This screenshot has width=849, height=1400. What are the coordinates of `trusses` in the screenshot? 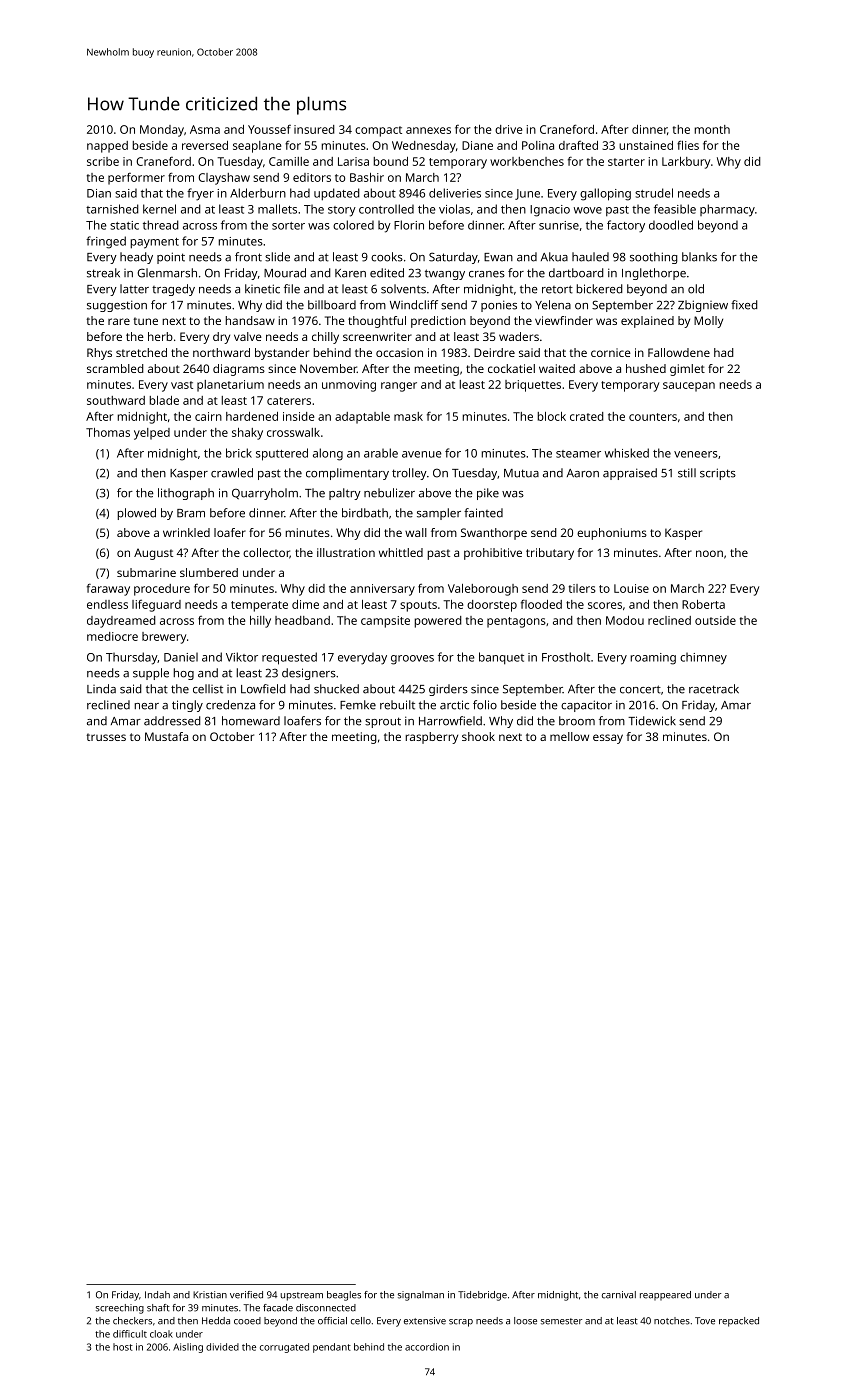 It's located at (106, 737).
